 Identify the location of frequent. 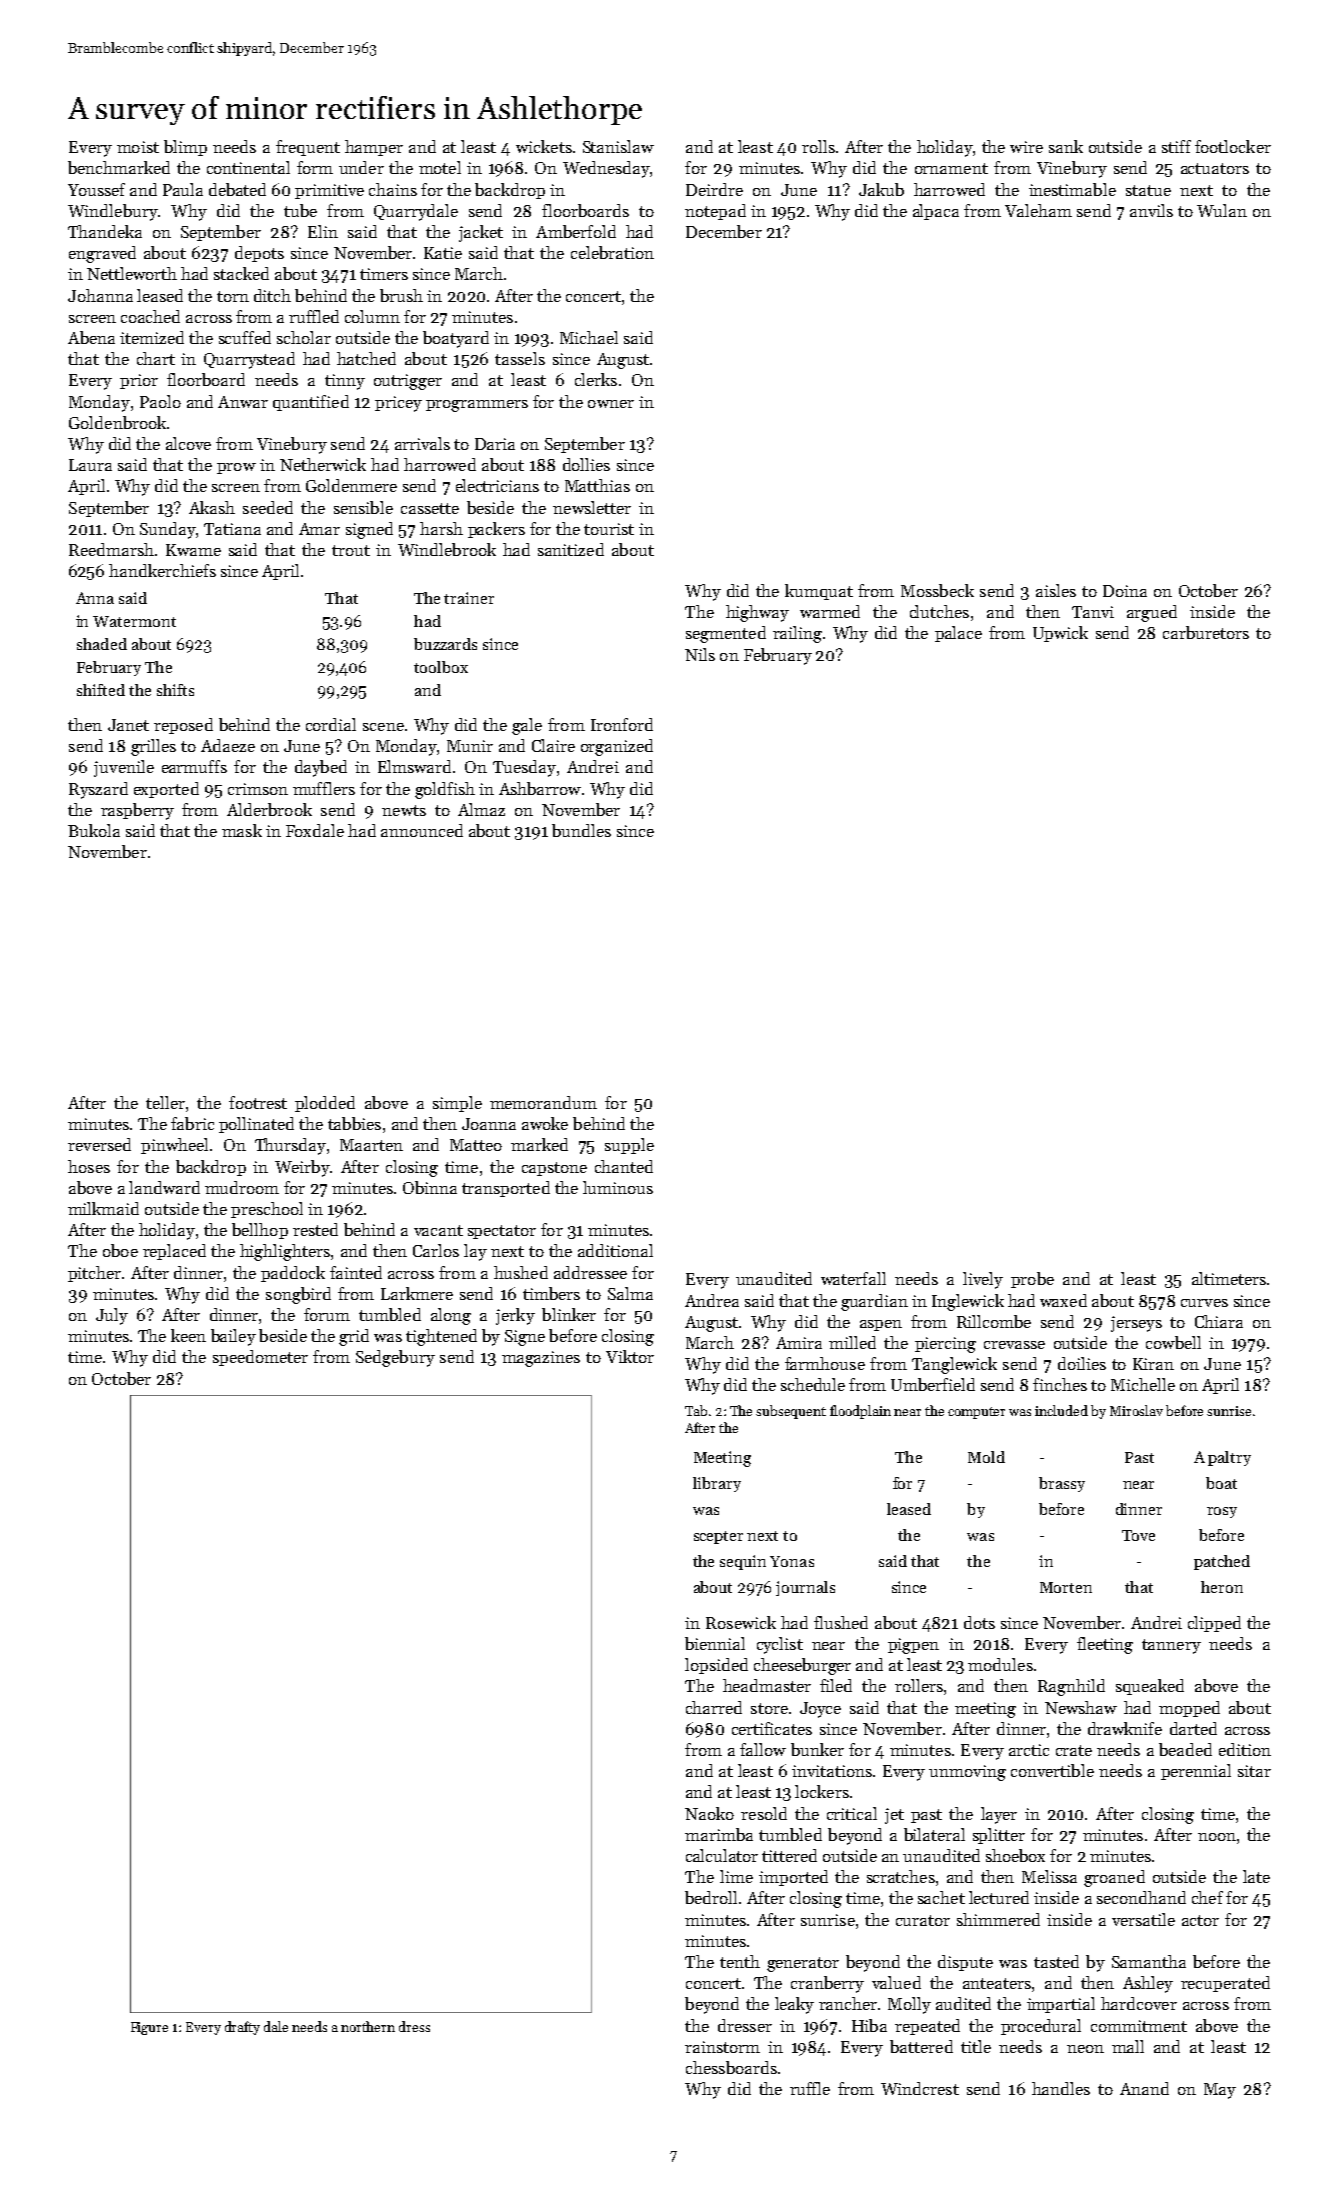
(308, 148).
